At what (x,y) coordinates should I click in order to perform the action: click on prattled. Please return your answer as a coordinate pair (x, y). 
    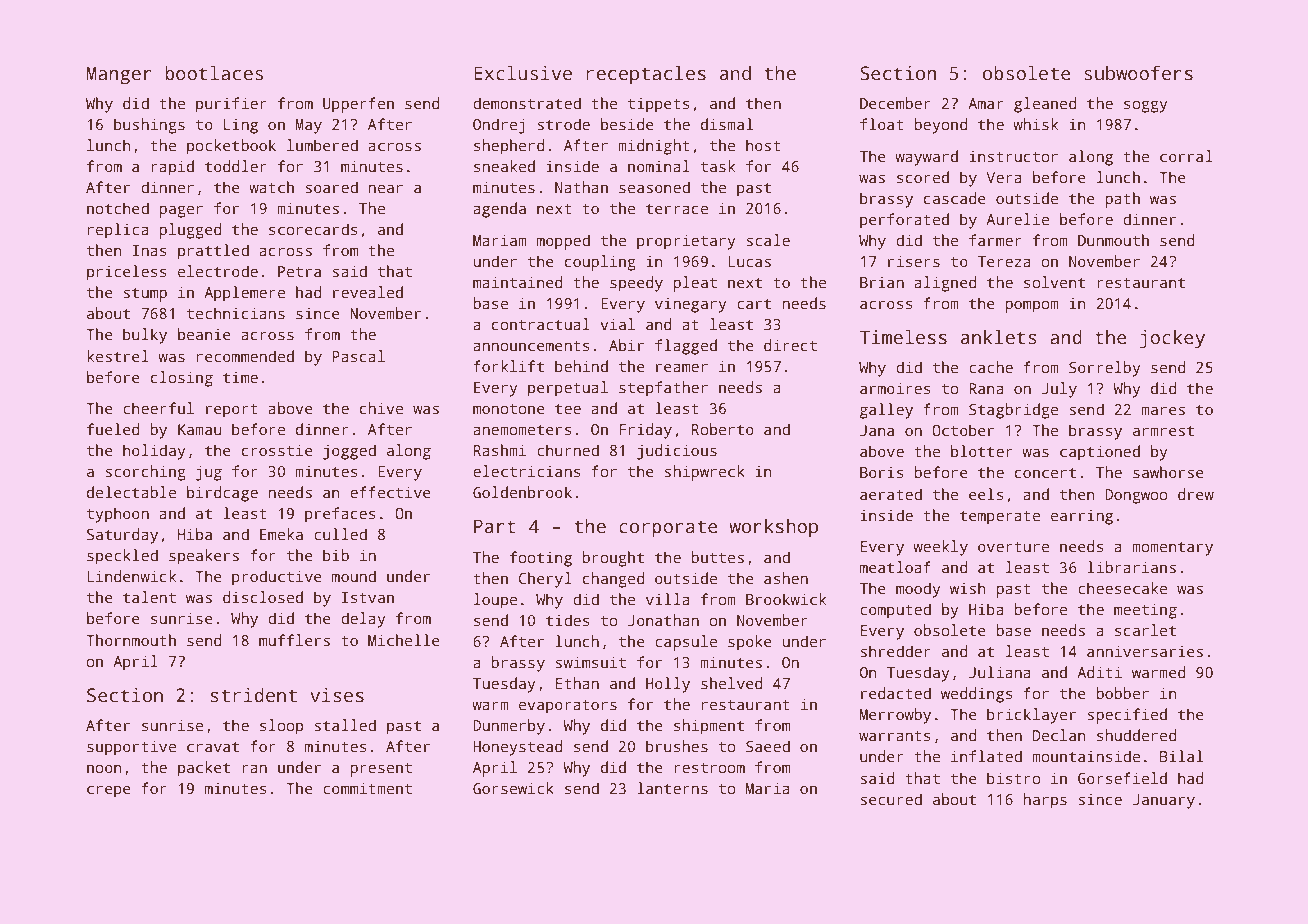
    Looking at the image, I should click on (213, 252).
